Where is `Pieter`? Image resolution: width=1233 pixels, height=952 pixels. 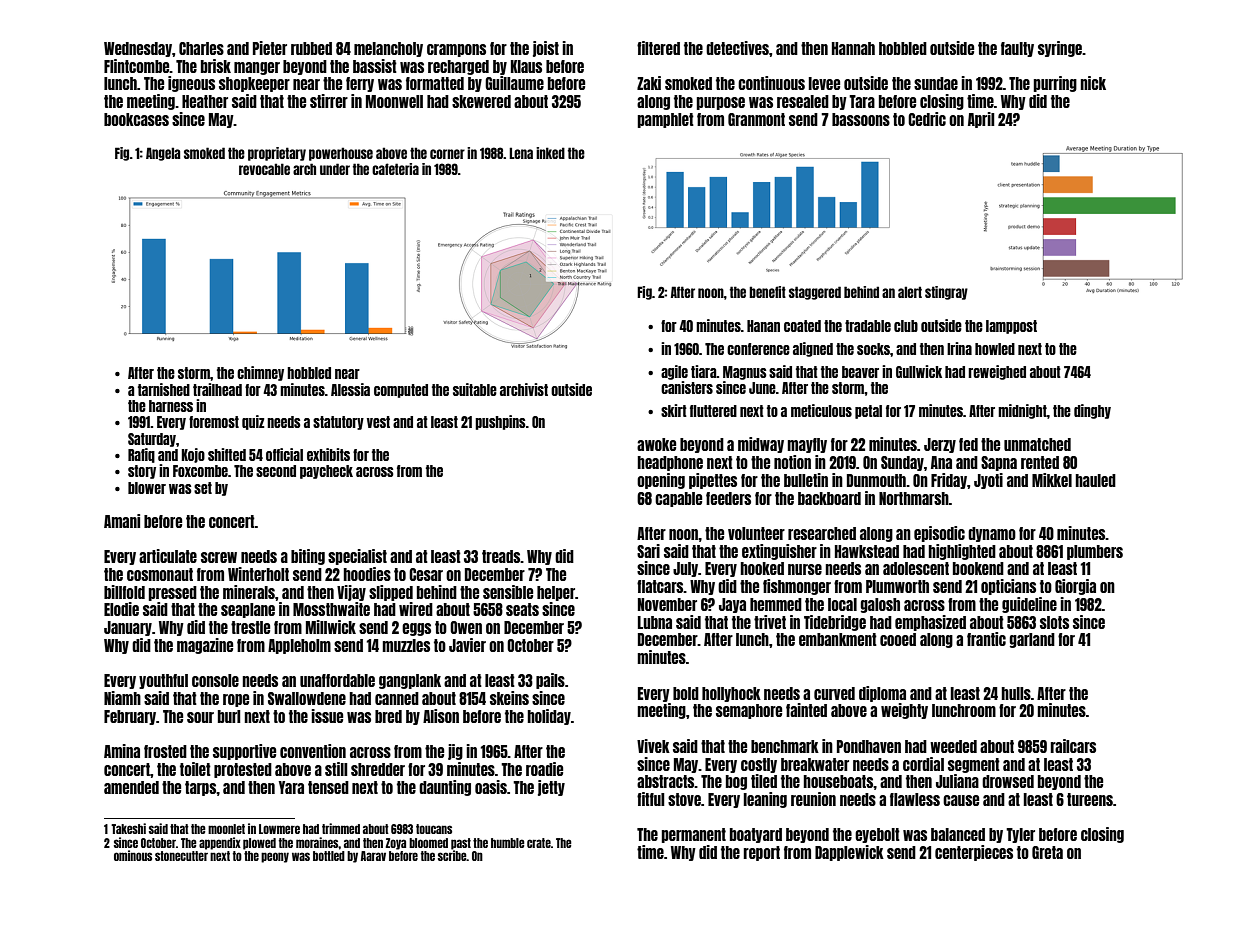
Pieter is located at coordinates (270, 48).
